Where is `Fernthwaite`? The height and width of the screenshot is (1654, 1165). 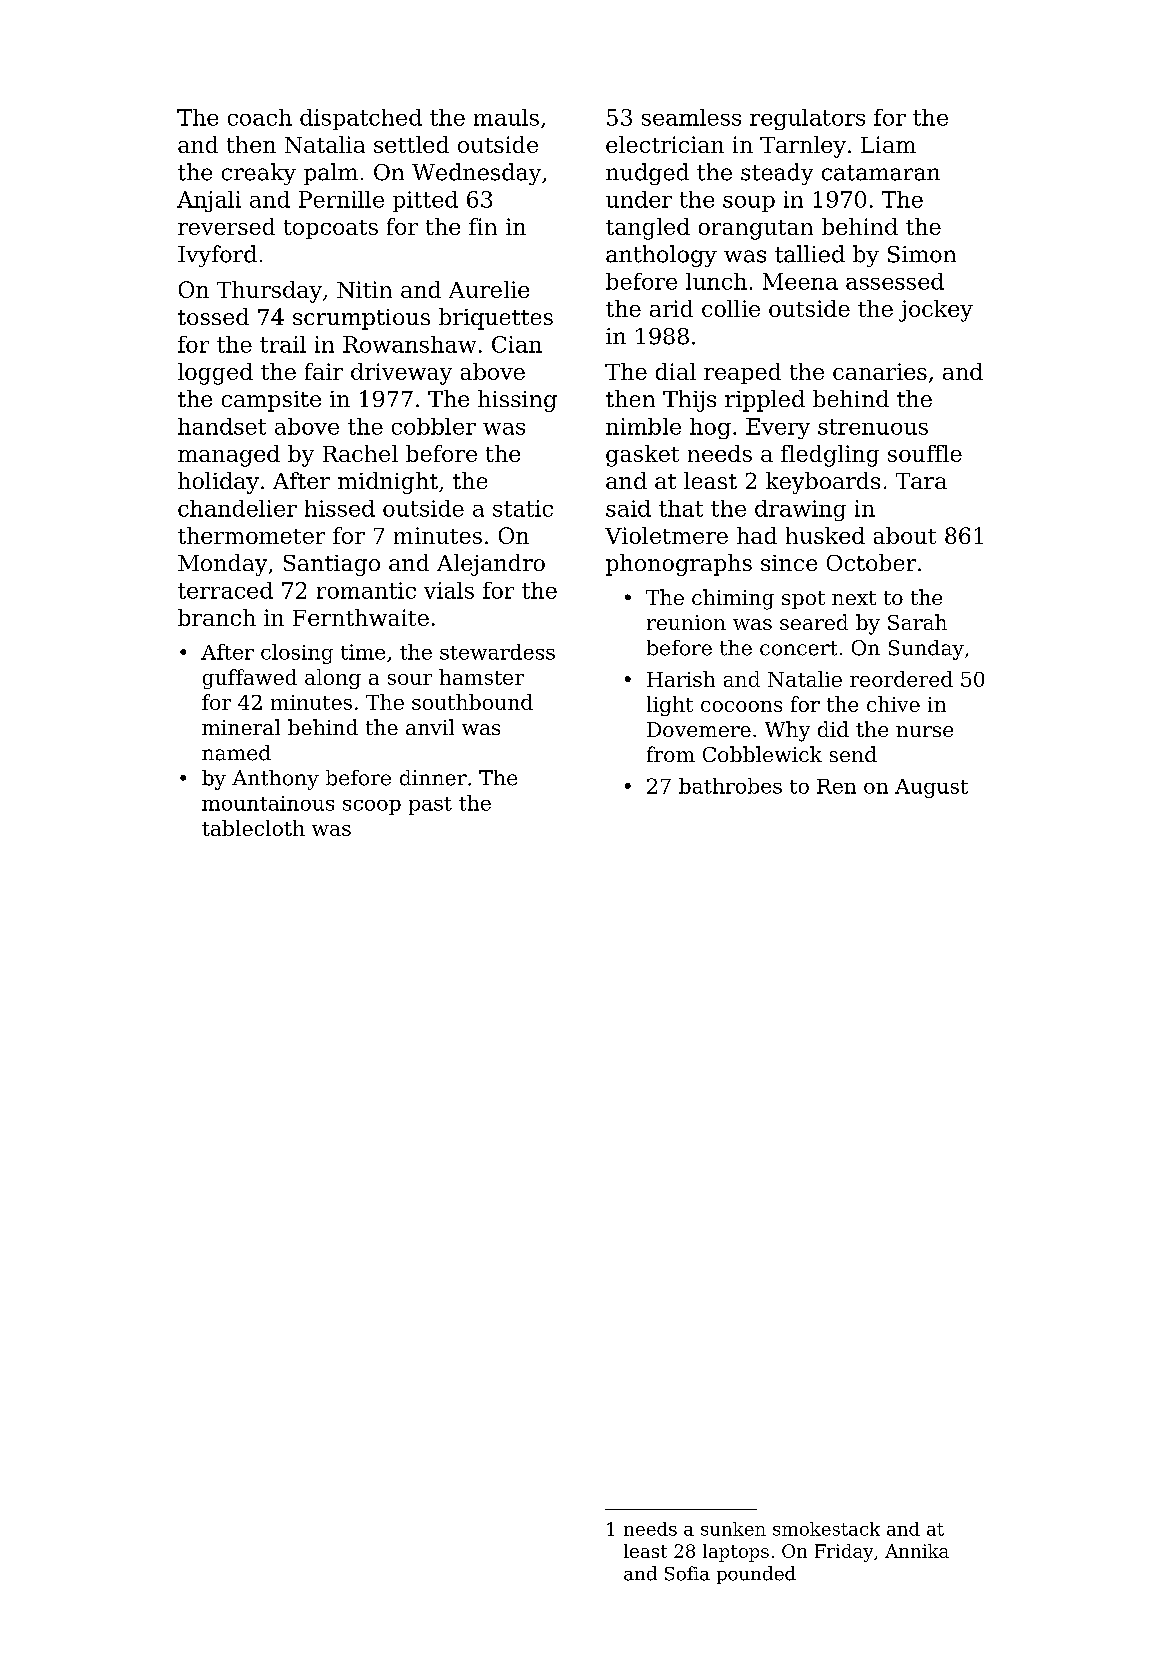 Fernthwaite is located at coordinates (361, 617).
